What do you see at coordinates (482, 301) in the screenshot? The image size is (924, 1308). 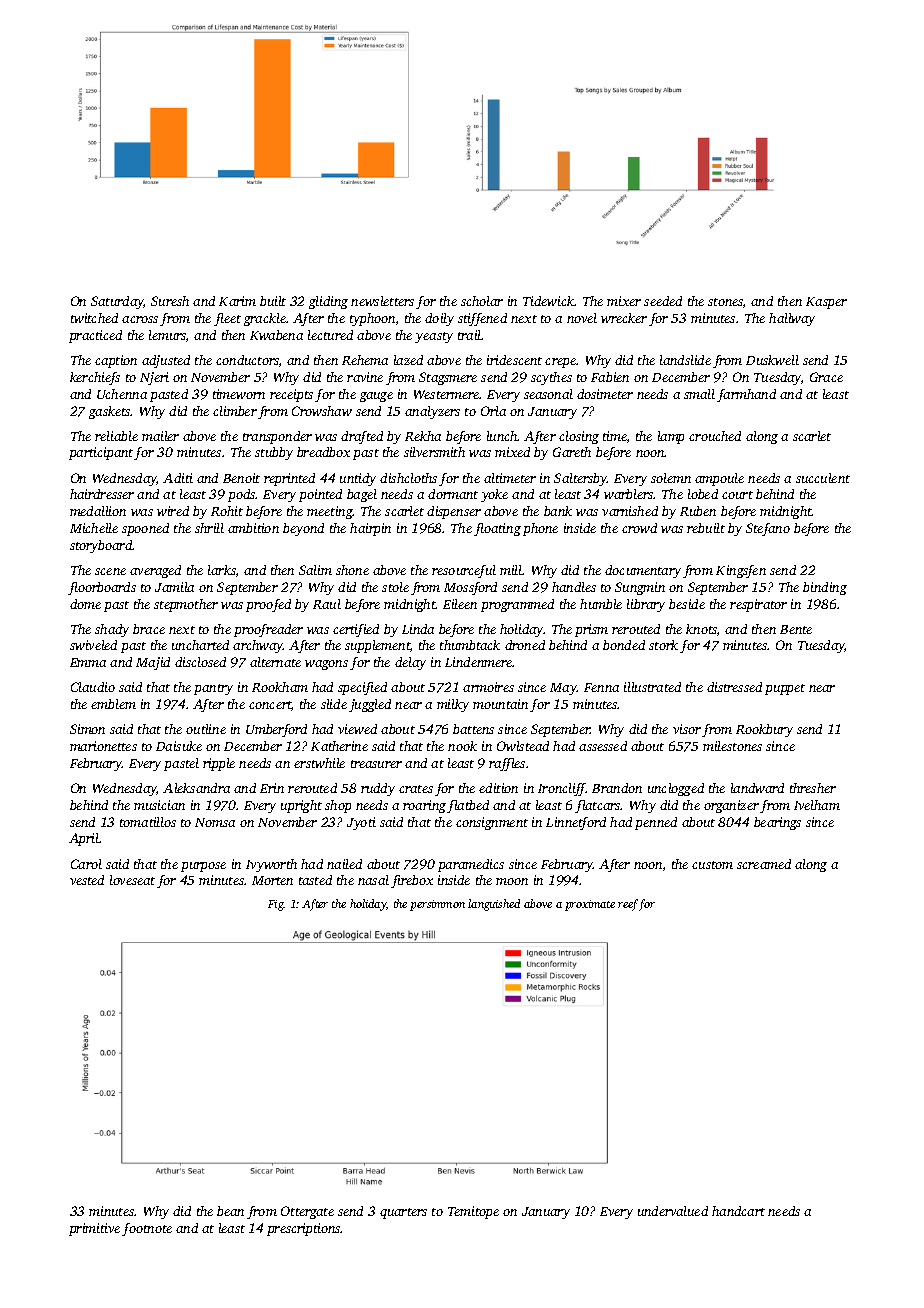 I see `scholar` at bounding box center [482, 301].
